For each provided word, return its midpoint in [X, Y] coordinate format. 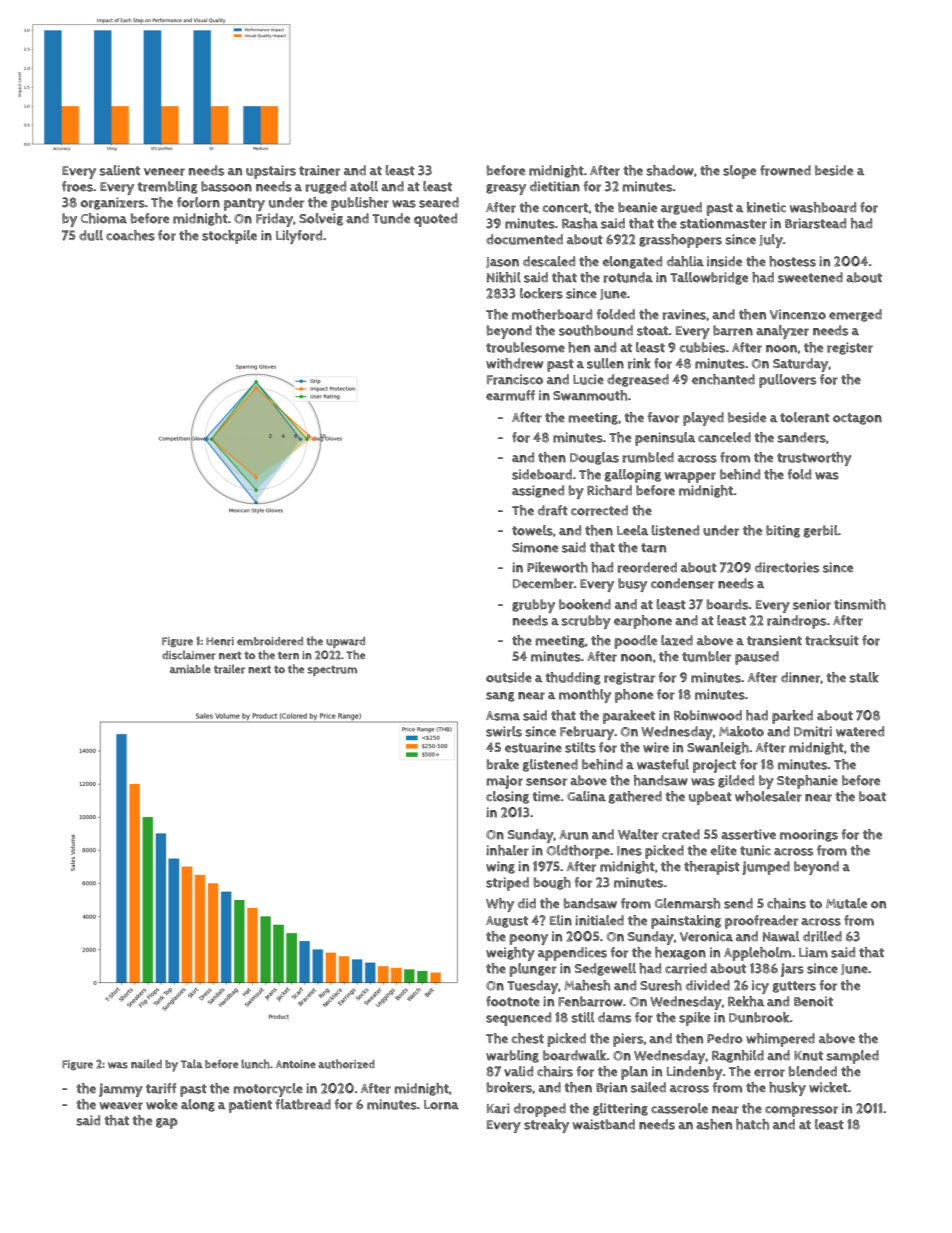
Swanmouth [590, 395]
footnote [513, 1001]
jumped [766, 868]
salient [119, 170]
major [505, 782]
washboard [823, 207]
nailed [146, 1063]
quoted [435, 220]
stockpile [229, 237]
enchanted [723, 379]
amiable [190, 669]
